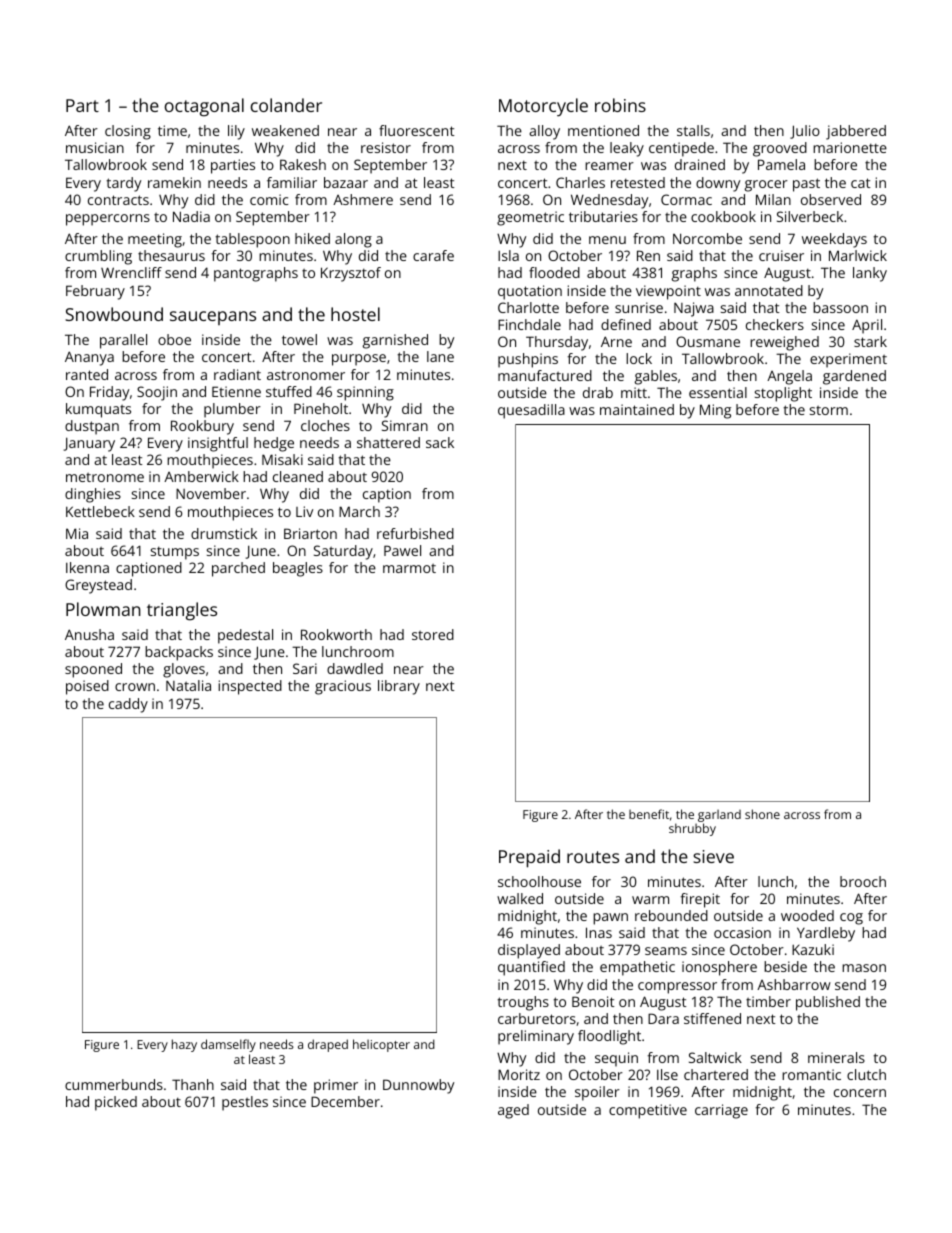 This image has width=952, height=1233. I want to click on storm, so click(829, 410).
